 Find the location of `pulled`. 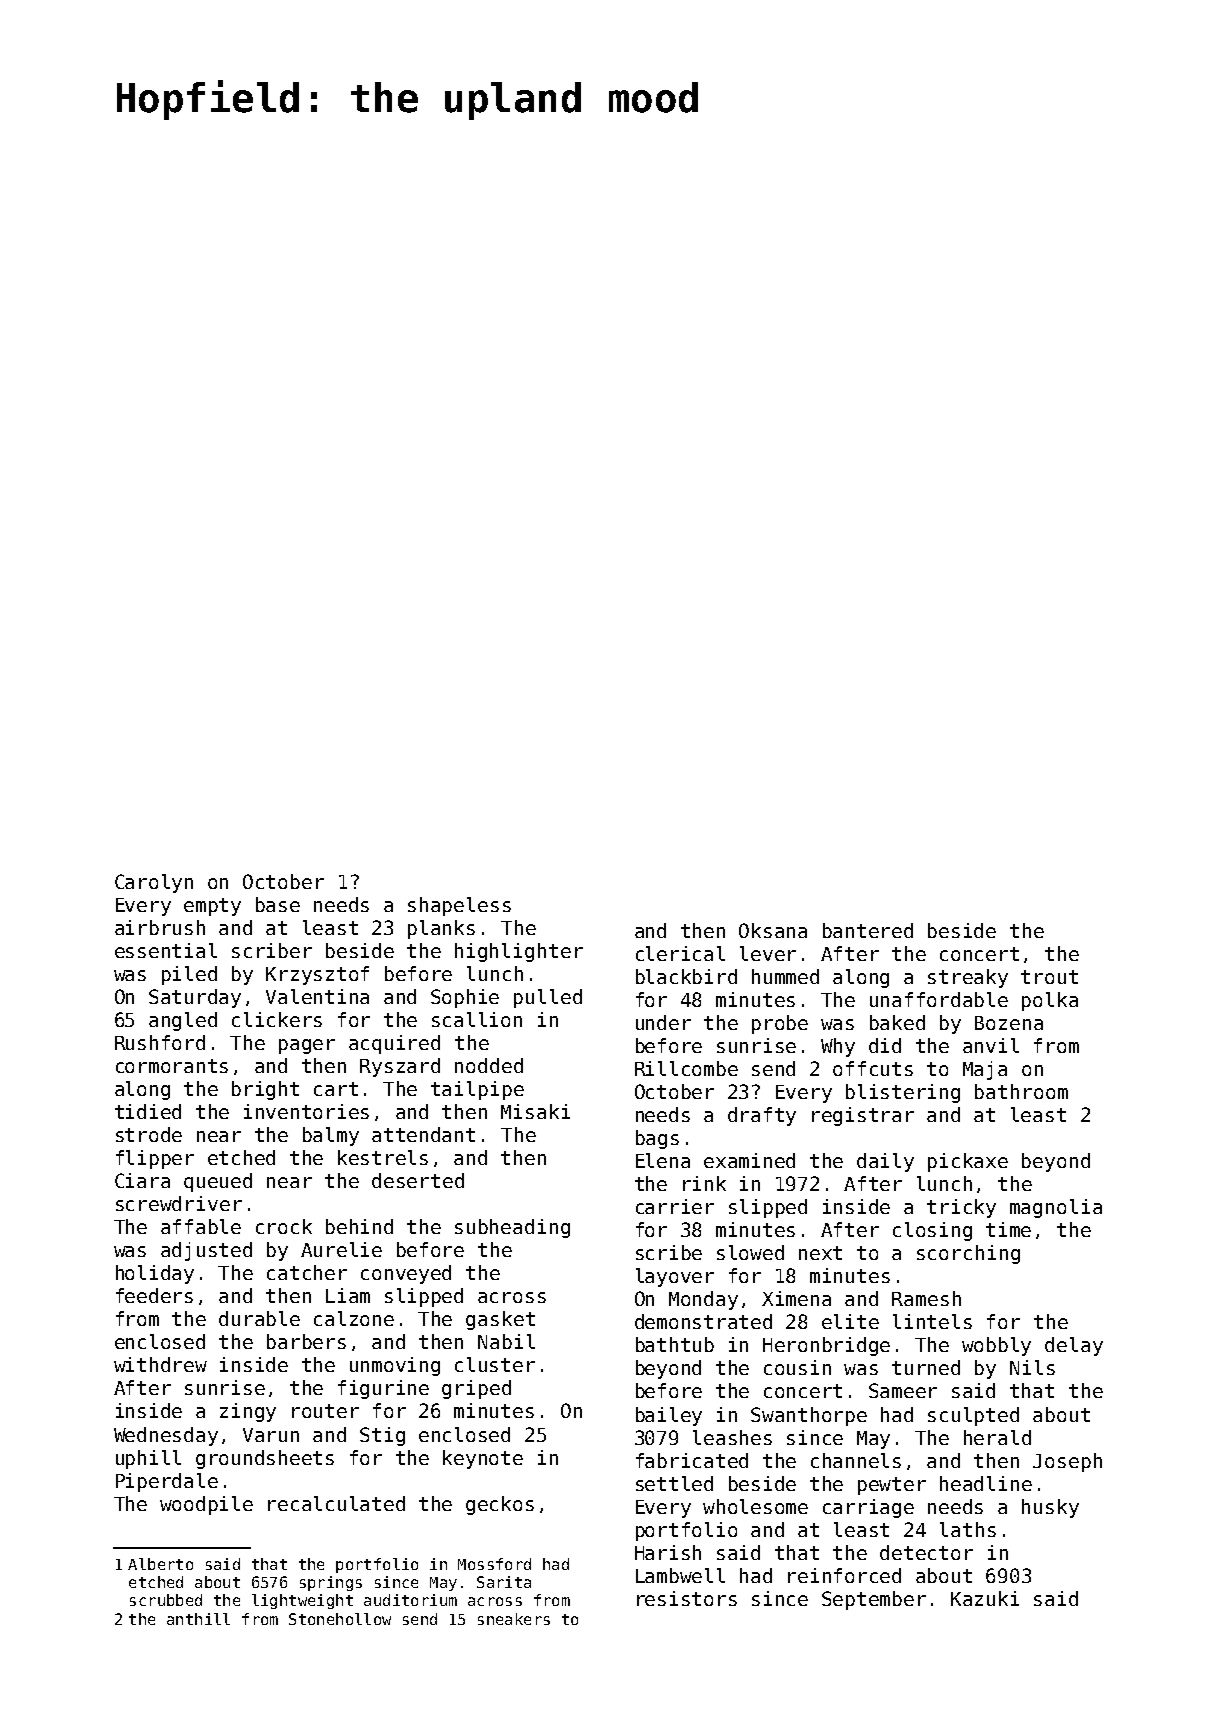

pulled is located at coordinates (548, 998).
